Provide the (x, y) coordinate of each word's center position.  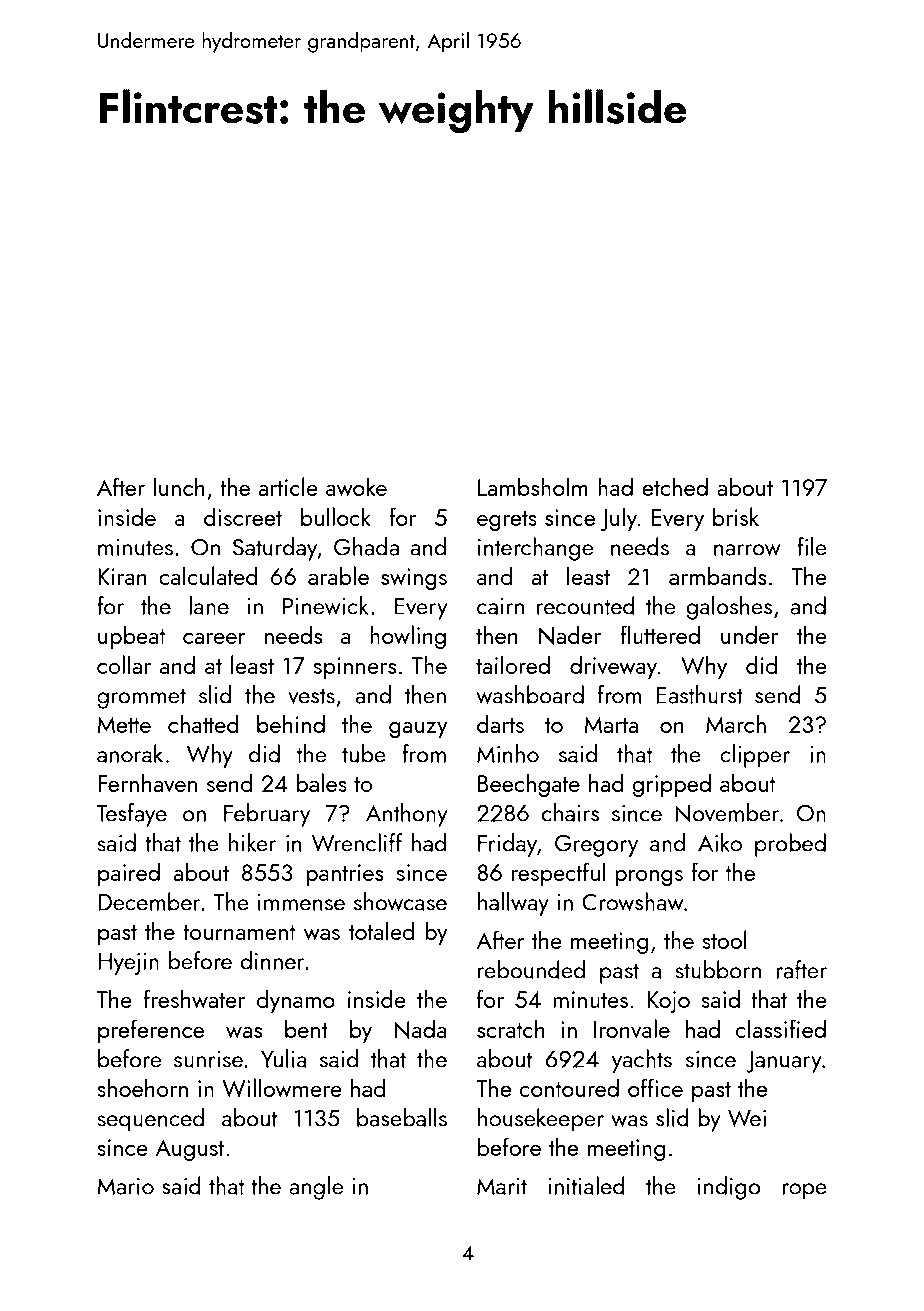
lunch (179, 486)
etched (675, 486)
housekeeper (541, 1120)
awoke (356, 486)
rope (804, 1191)
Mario (125, 1186)
